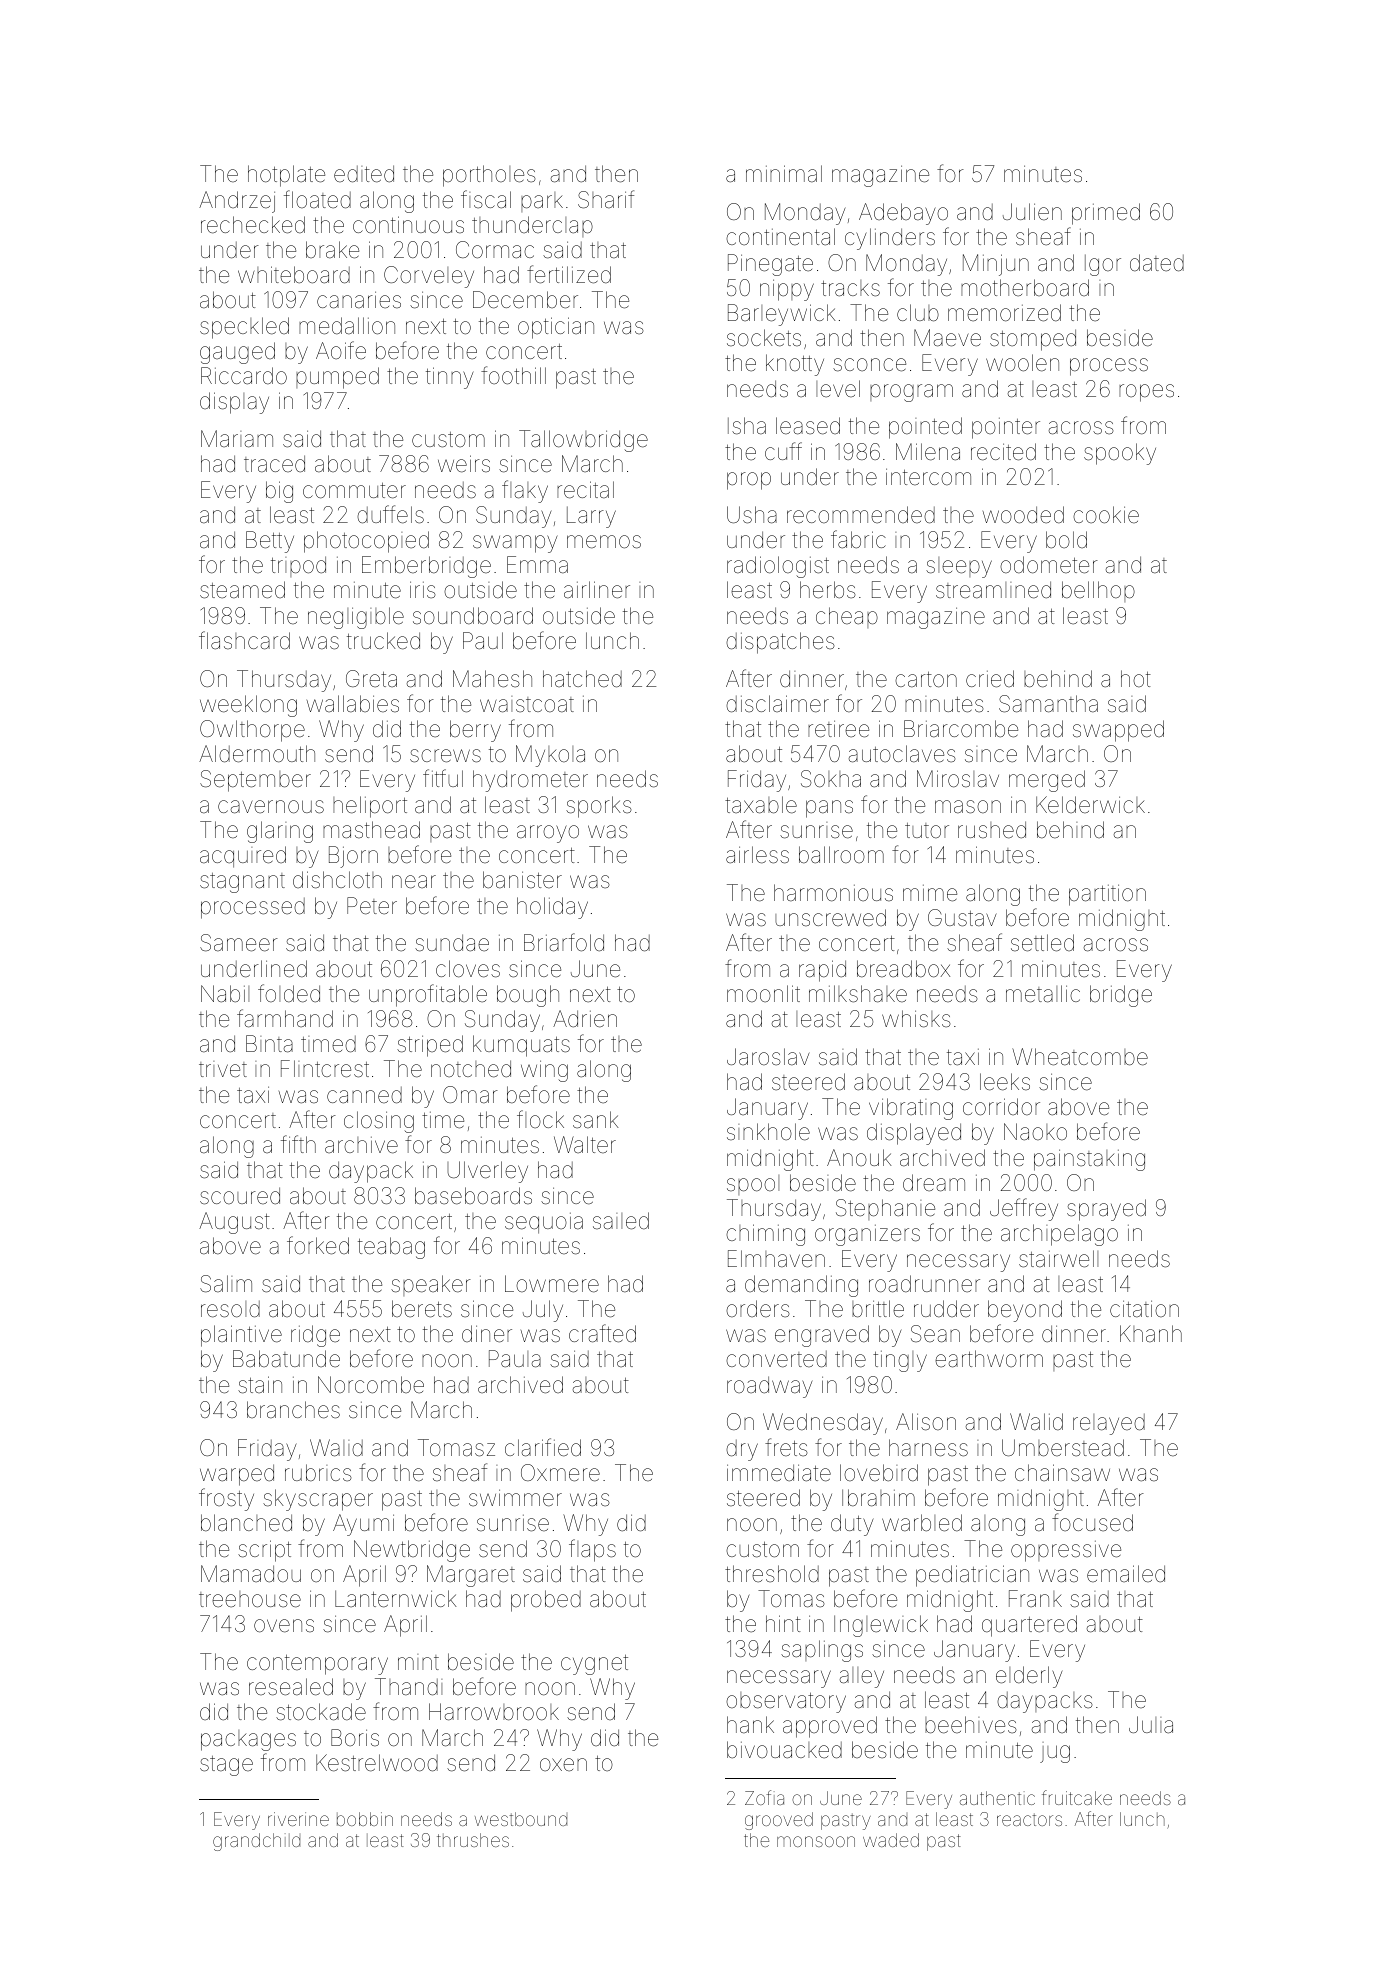 Image resolution: width=1386 pixels, height=1969 pixels. I want to click on woolen, so click(1022, 363).
